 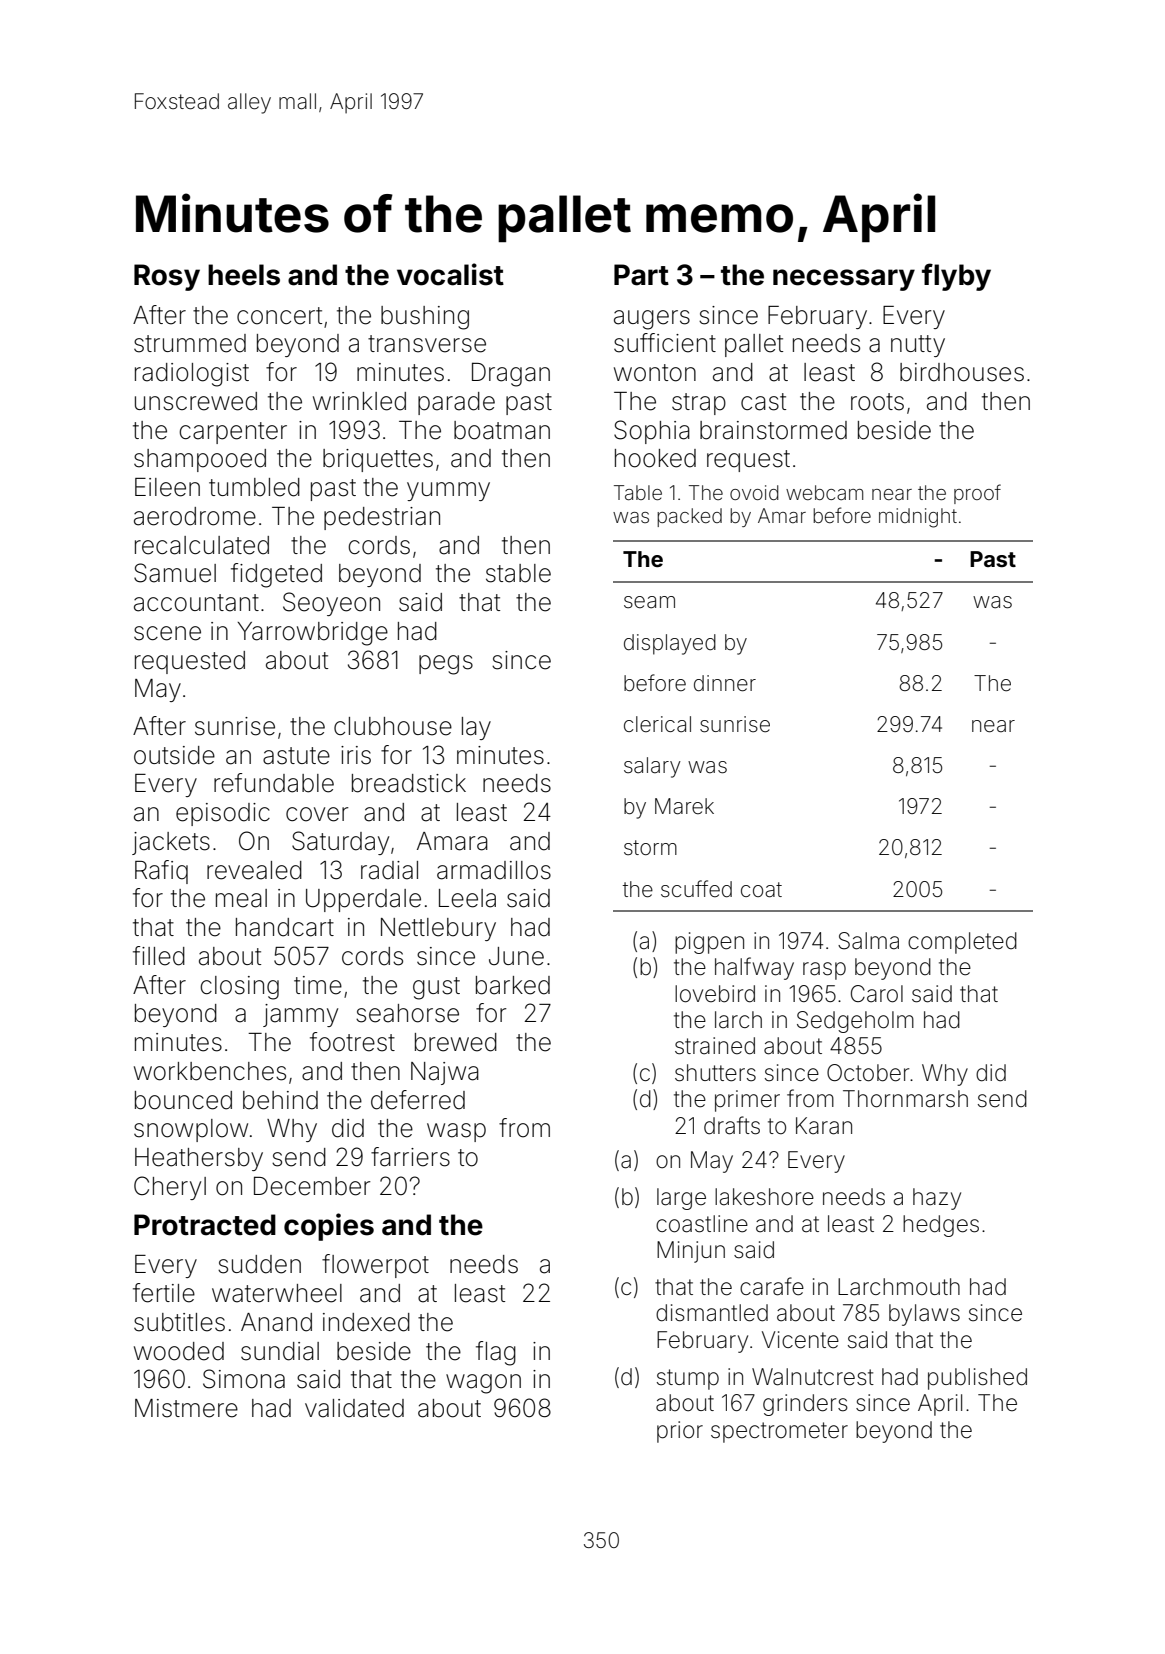 I want to click on flyby, so click(x=956, y=277).
